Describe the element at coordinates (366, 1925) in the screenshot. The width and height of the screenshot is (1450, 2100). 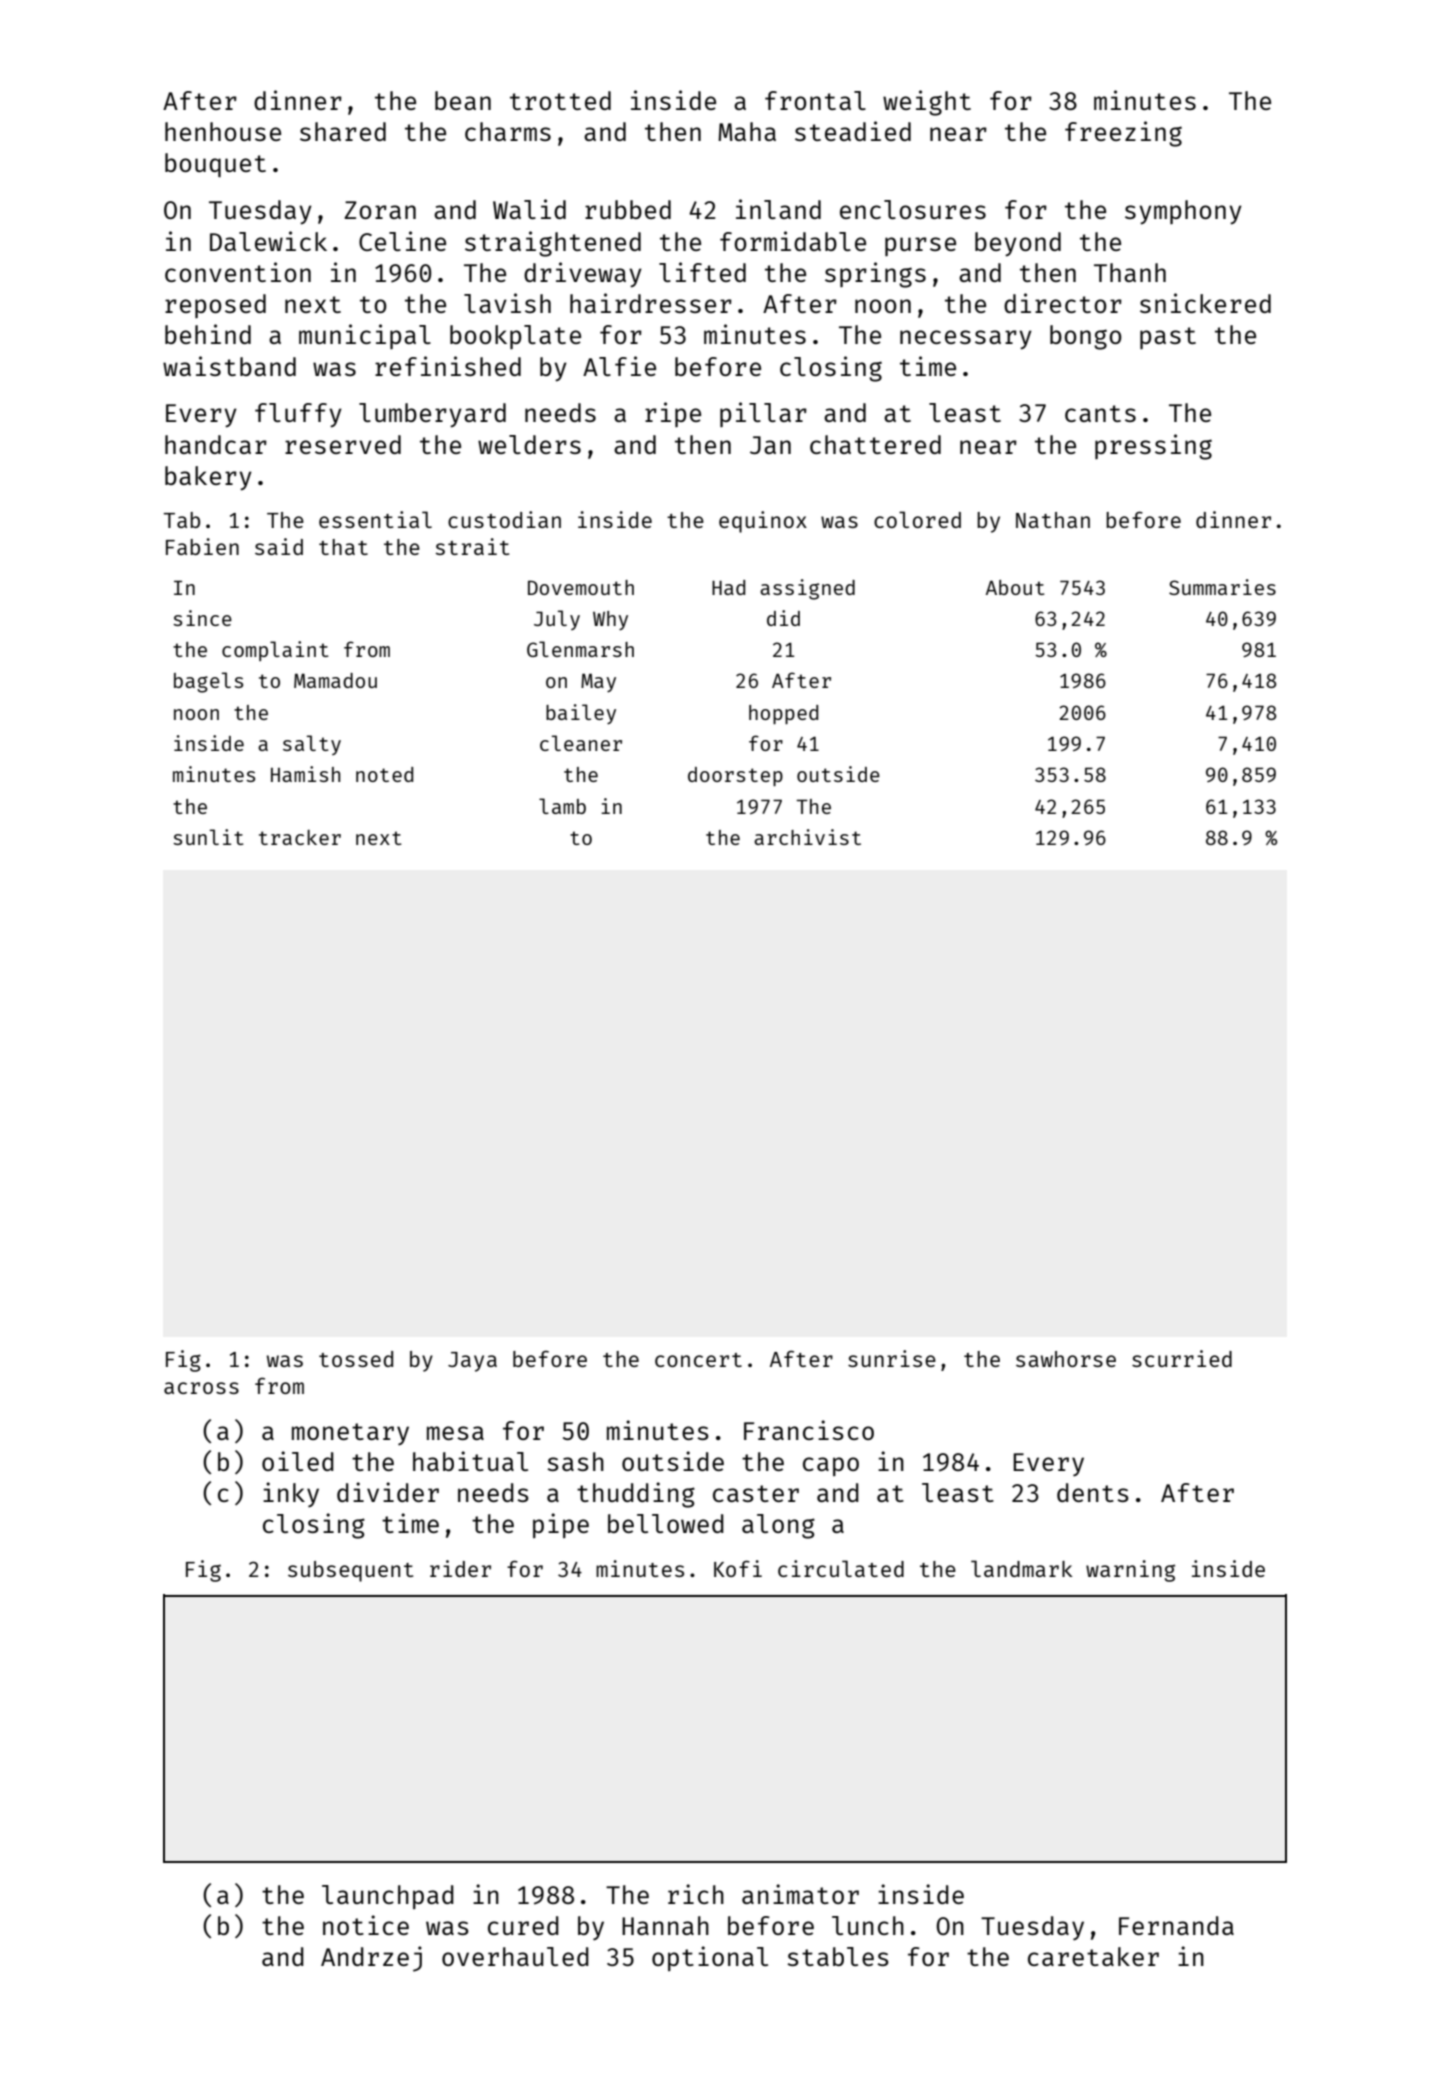
I see `notice` at that location.
